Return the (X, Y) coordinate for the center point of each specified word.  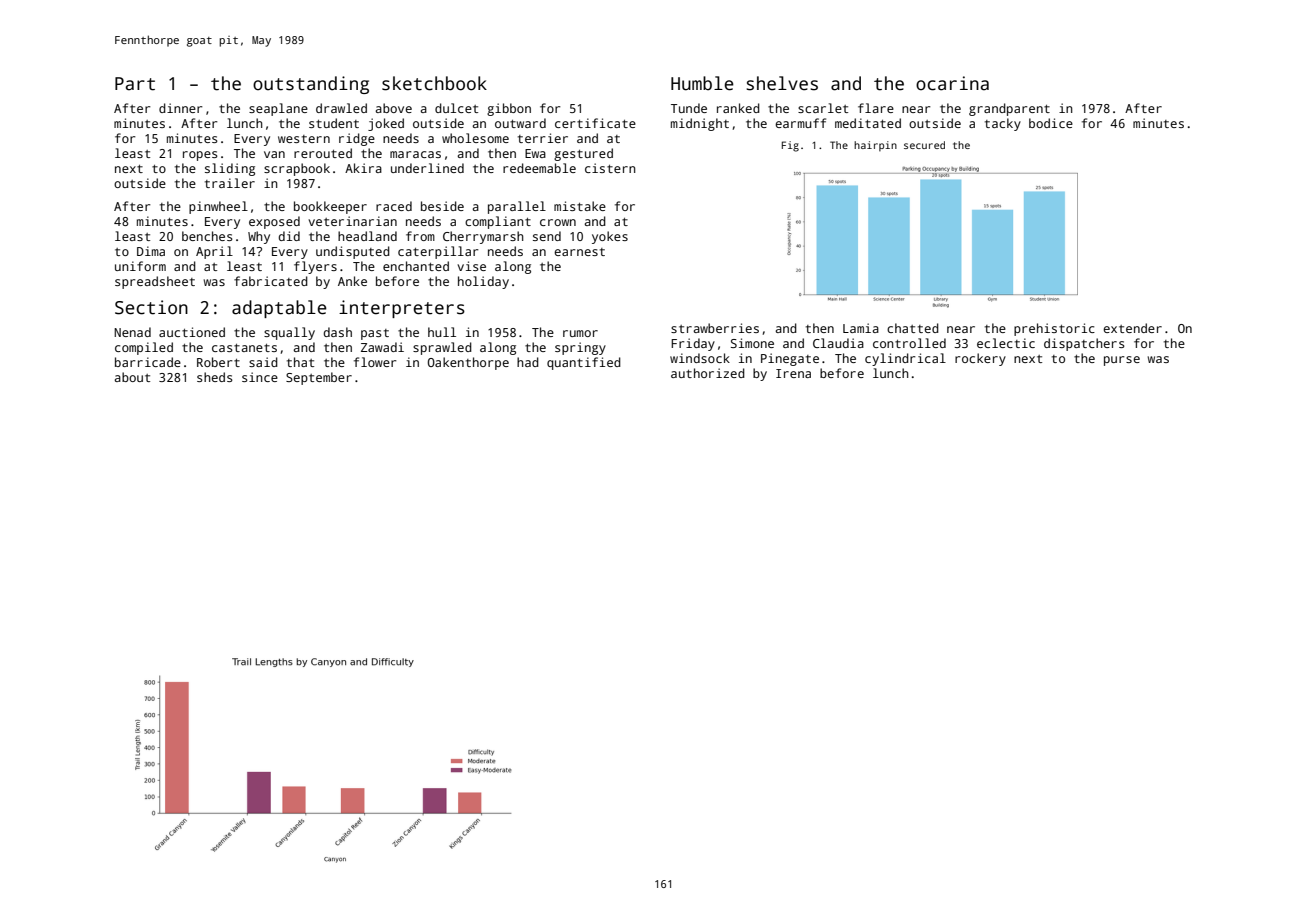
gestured (583, 154)
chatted (913, 328)
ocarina (952, 83)
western (304, 139)
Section (151, 307)
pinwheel (218, 207)
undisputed (353, 252)
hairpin (875, 146)
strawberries (715, 328)
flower (375, 362)
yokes (610, 237)
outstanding (311, 85)
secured (924, 145)
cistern (610, 168)
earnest (579, 252)
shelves (782, 83)
